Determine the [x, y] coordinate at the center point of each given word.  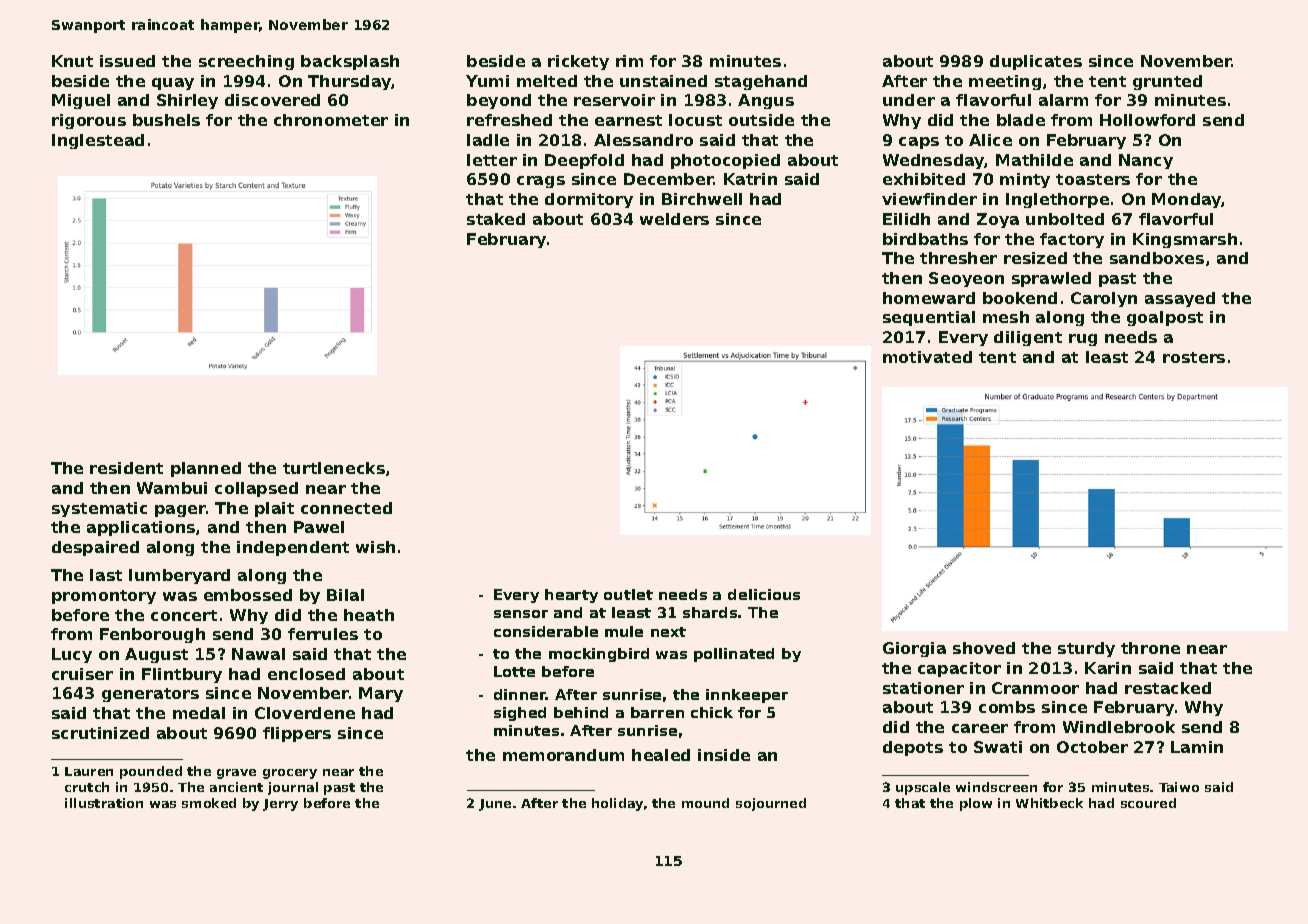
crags [541, 182]
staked [496, 219]
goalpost [1165, 318]
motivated [927, 357]
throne [1150, 648]
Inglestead [98, 141]
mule [624, 631]
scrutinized [100, 733]
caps [919, 143]
